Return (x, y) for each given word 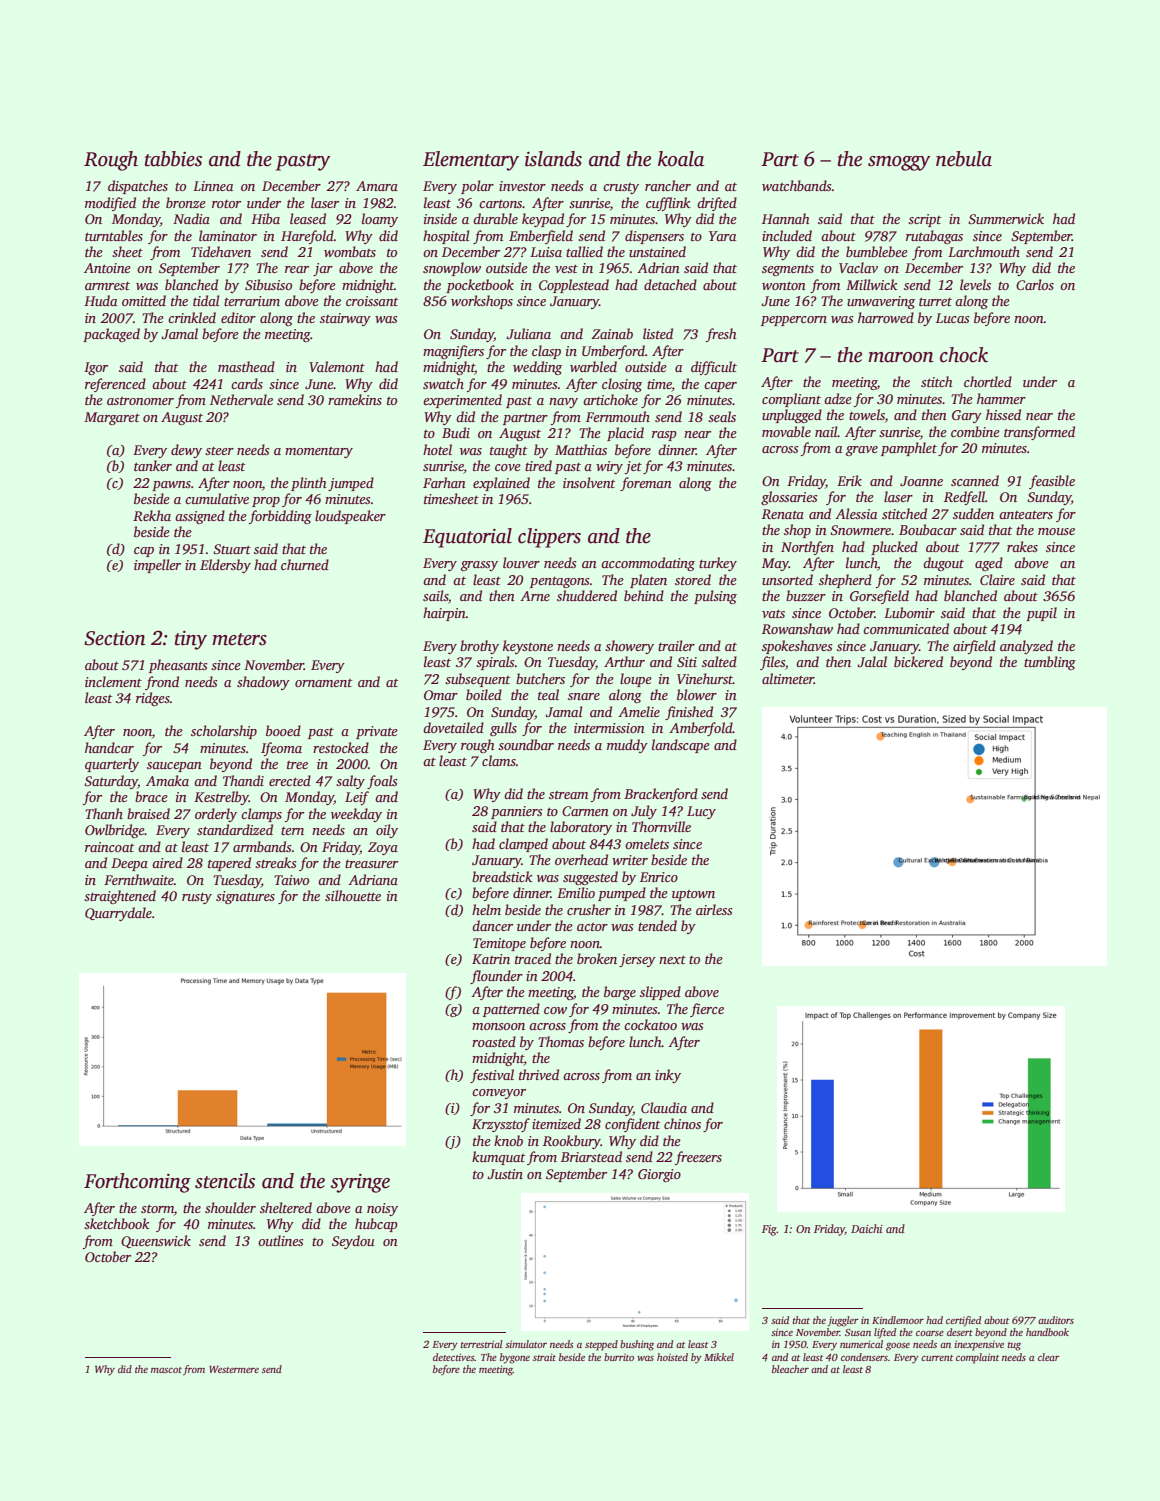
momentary (319, 452)
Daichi (867, 1228)
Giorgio (659, 1175)
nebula (964, 159)
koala (681, 159)
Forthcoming (137, 1183)
